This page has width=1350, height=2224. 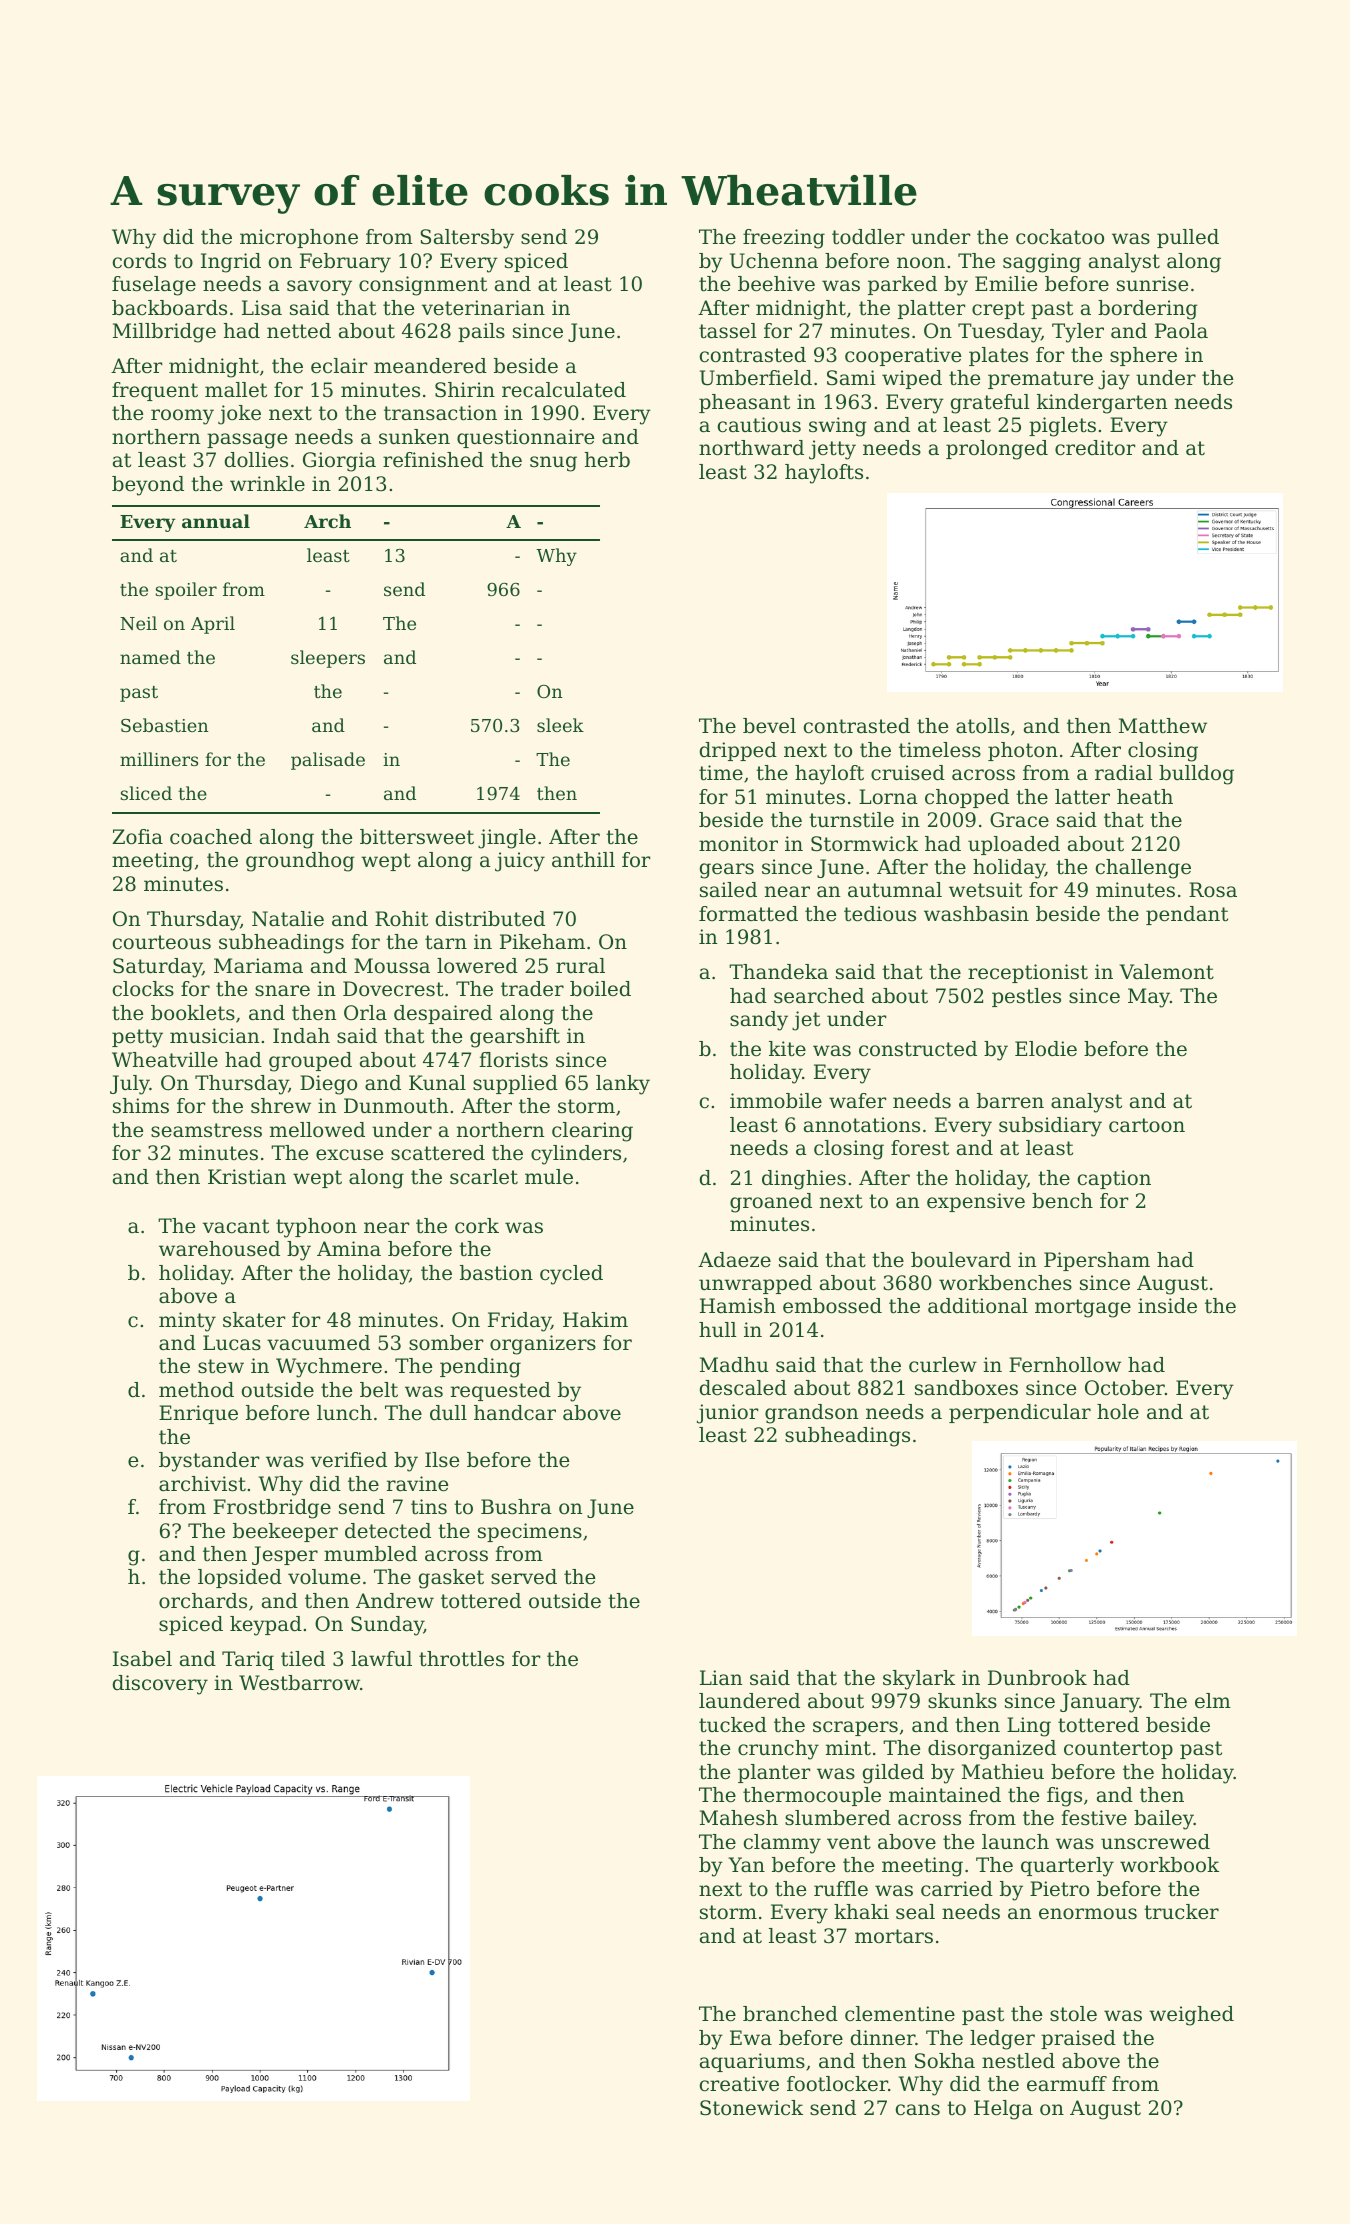 What do you see at coordinates (299, 1683) in the page?
I see `Westbarrow` at bounding box center [299, 1683].
